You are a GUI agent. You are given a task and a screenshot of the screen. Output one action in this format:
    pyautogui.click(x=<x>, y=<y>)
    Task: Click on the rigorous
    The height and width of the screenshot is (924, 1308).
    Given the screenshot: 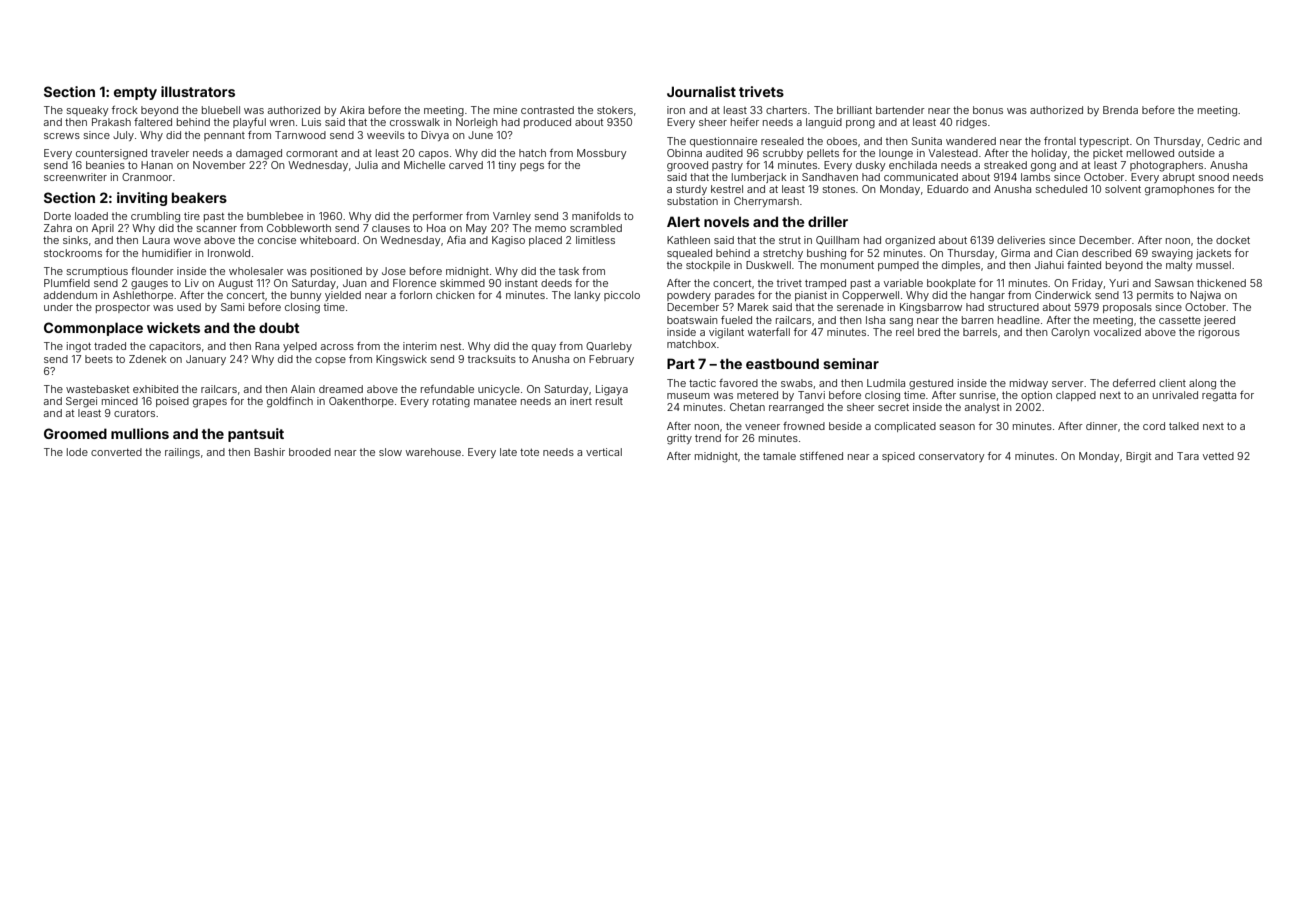 What is the action you would take?
    pyautogui.click(x=1219, y=333)
